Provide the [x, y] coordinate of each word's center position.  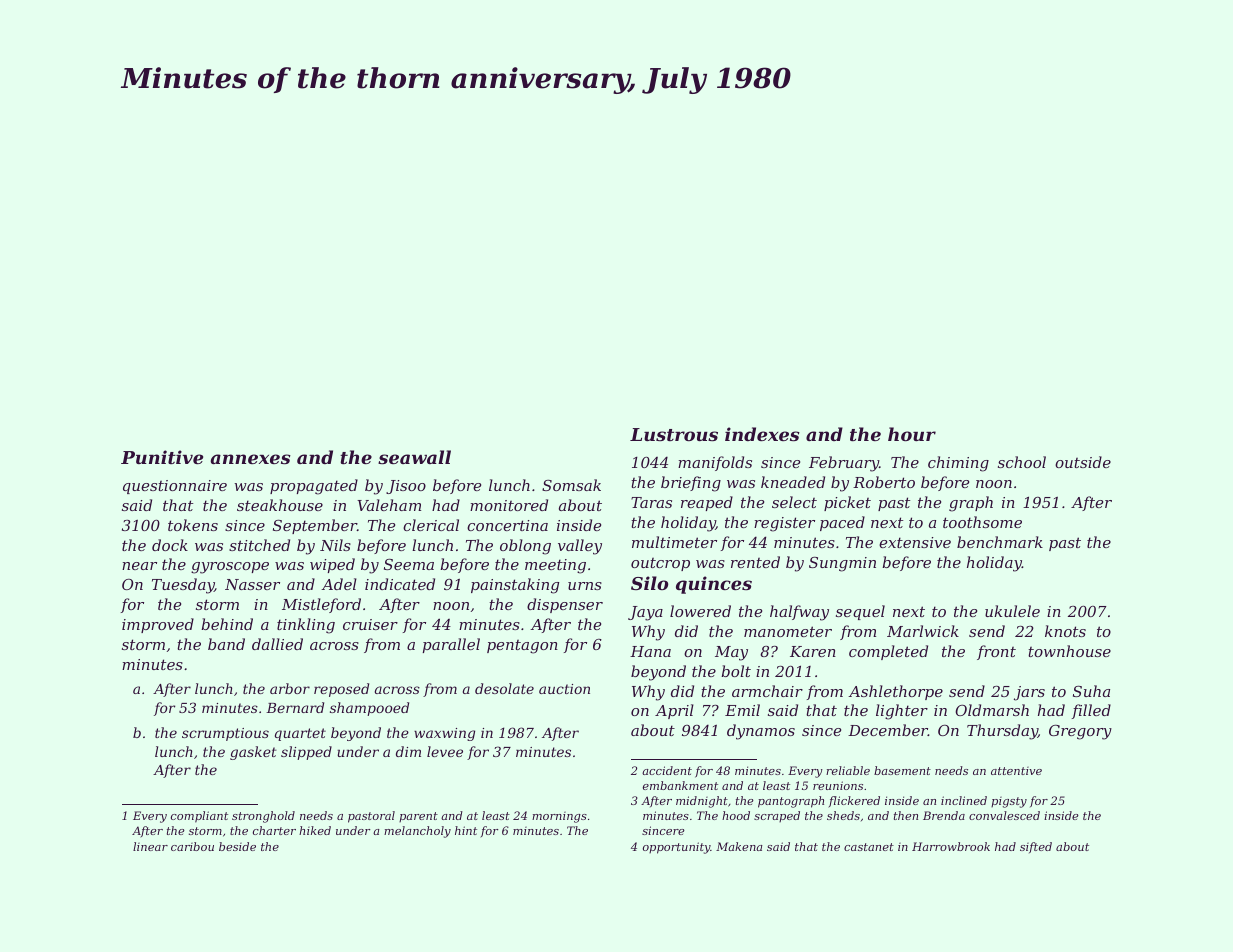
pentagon [522, 647]
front [996, 652]
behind [227, 624]
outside [1083, 462]
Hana [650, 651]
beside [237, 846]
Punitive [162, 457]
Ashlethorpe [895, 692]
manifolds [715, 463]
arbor [290, 688]
